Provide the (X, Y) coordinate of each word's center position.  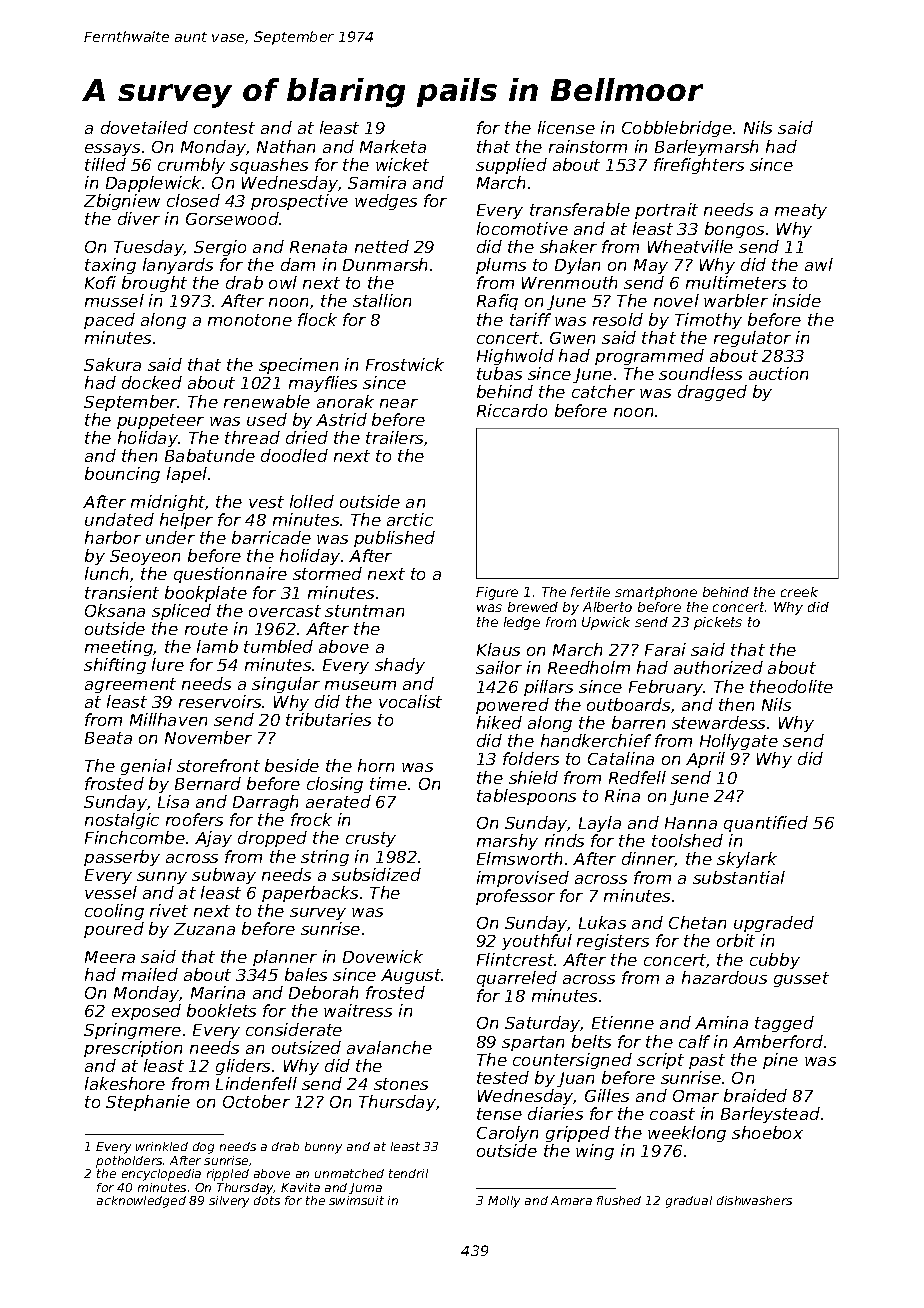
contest (224, 128)
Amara (571, 1200)
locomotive (522, 228)
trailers (394, 437)
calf (694, 1041)
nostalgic (122, 821)
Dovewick (383, 956)
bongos (734, 230)
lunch (106, 573)
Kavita (300, 1187)
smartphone (656, 593)
